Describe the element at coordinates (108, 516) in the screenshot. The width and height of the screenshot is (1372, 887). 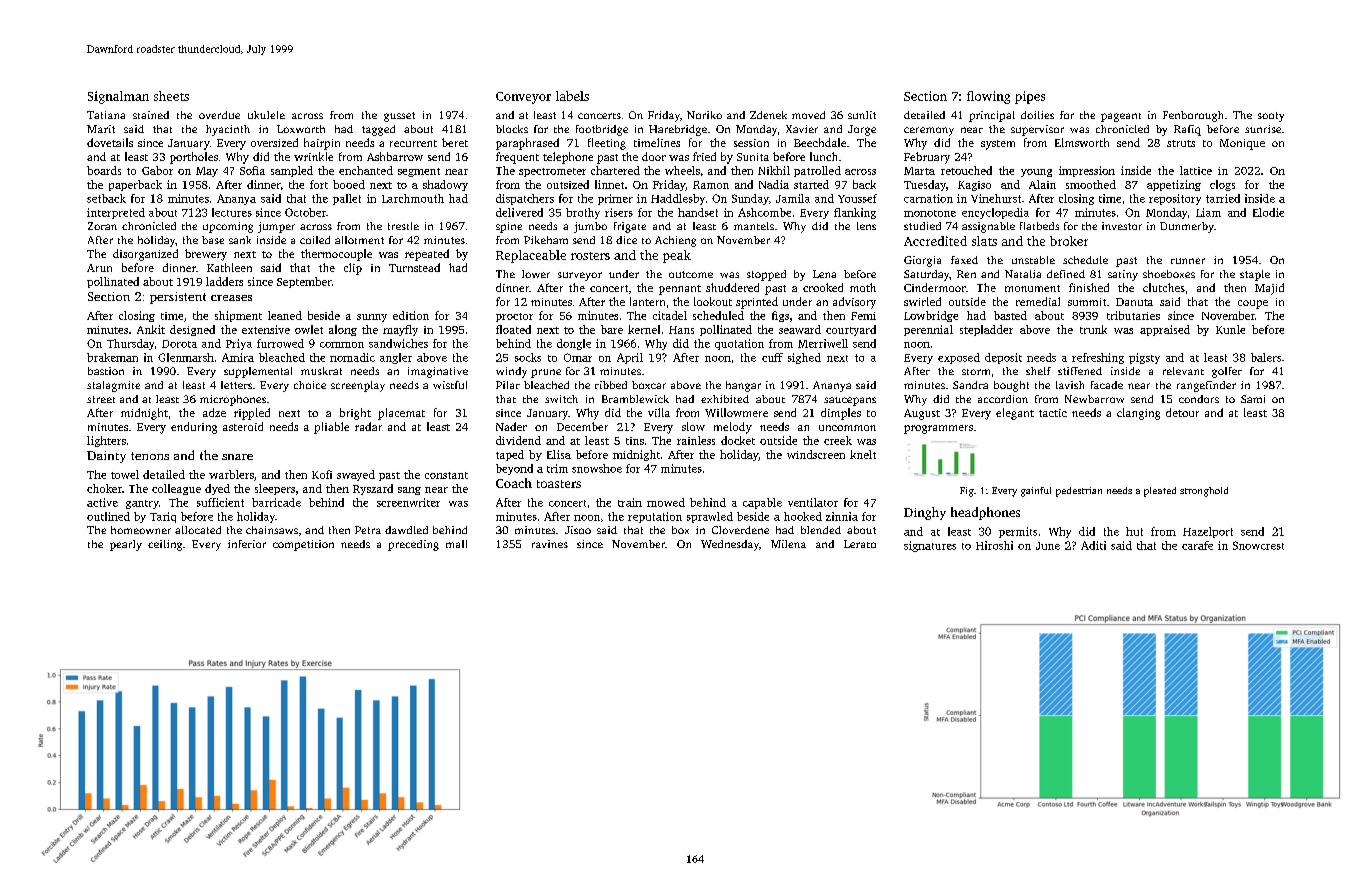
I see `outlined` at that location.
